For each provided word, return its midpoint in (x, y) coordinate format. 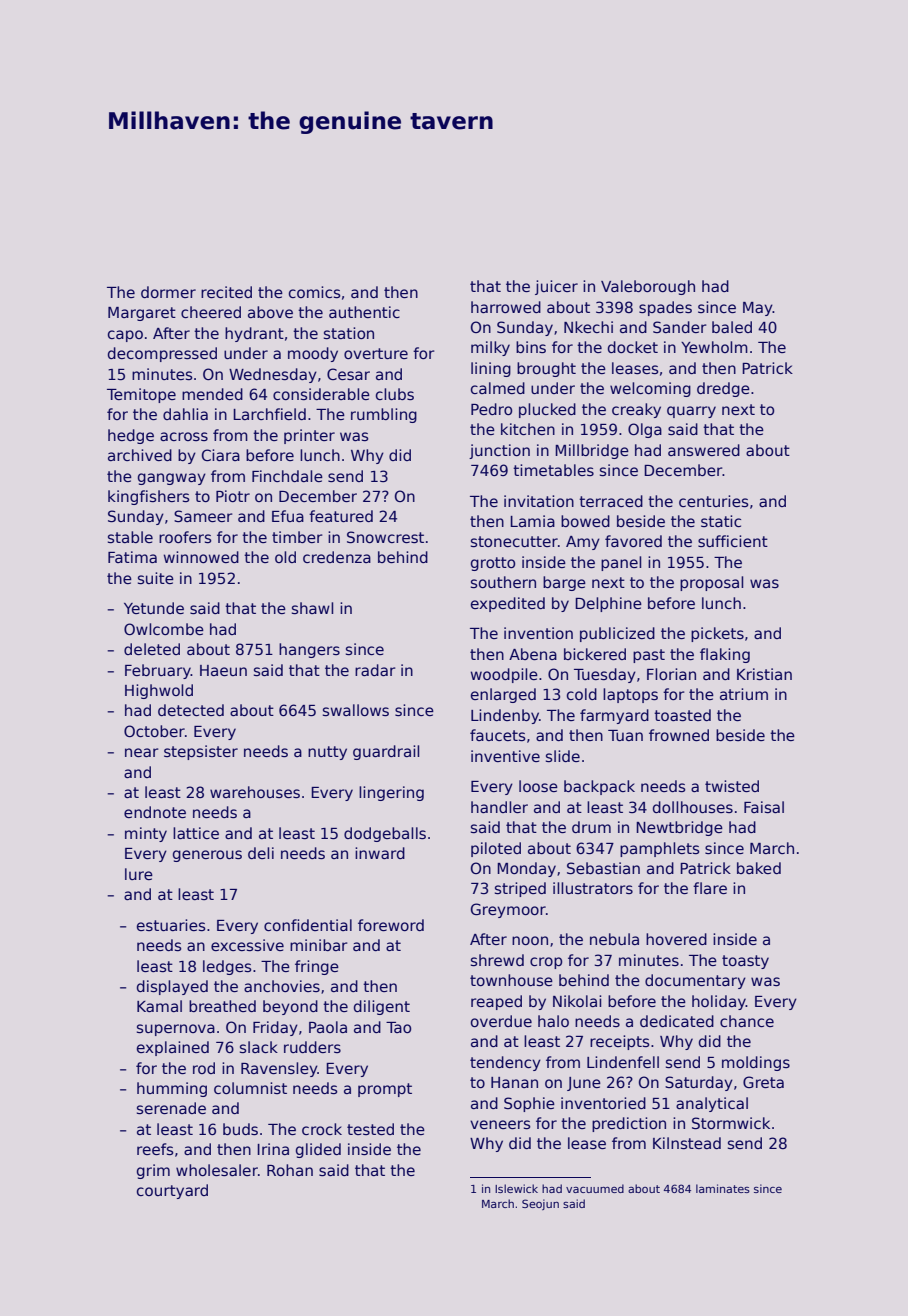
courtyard (172, 1191)
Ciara (221, 455)
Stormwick (731, 1123)
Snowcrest (385, 537)
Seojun (540, 1204)
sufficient (733, 541)
